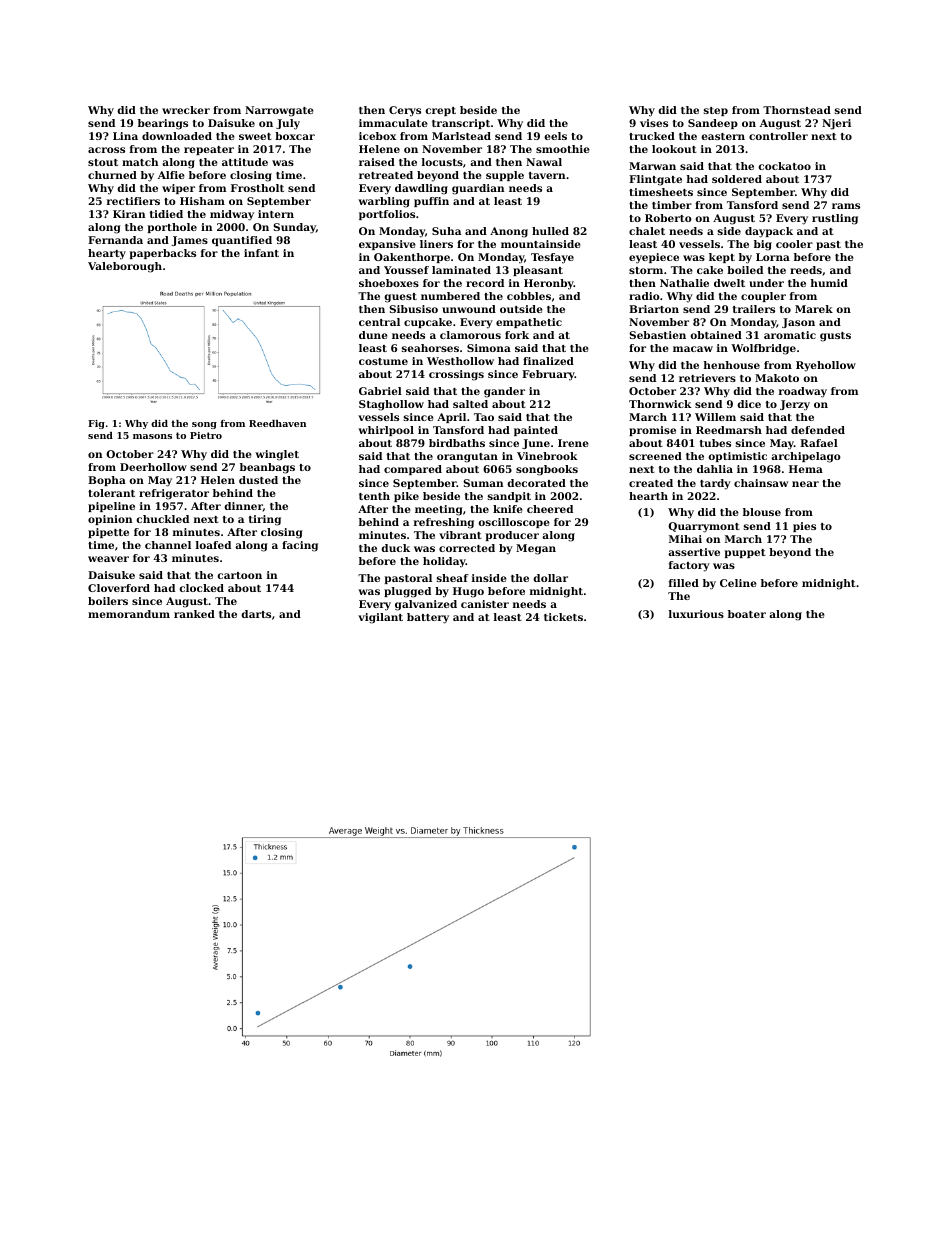 The image size is (952, 1233). What do you see at coordinates (804, 527) in the image?
I see `pies` at bounding box center [804, 527].
